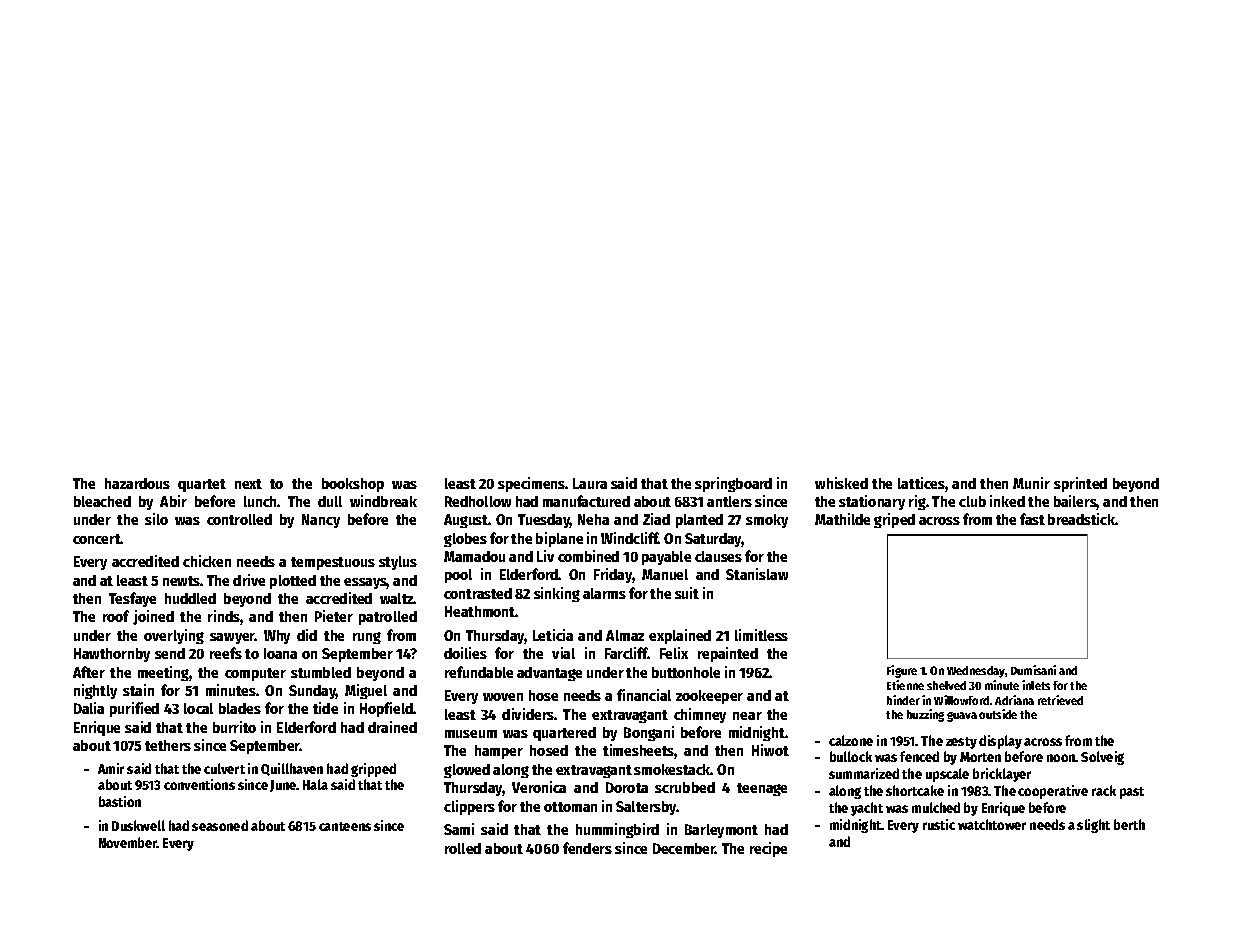 The image size is (1233, 952). I want to click on fenders, so click(587, 848).
